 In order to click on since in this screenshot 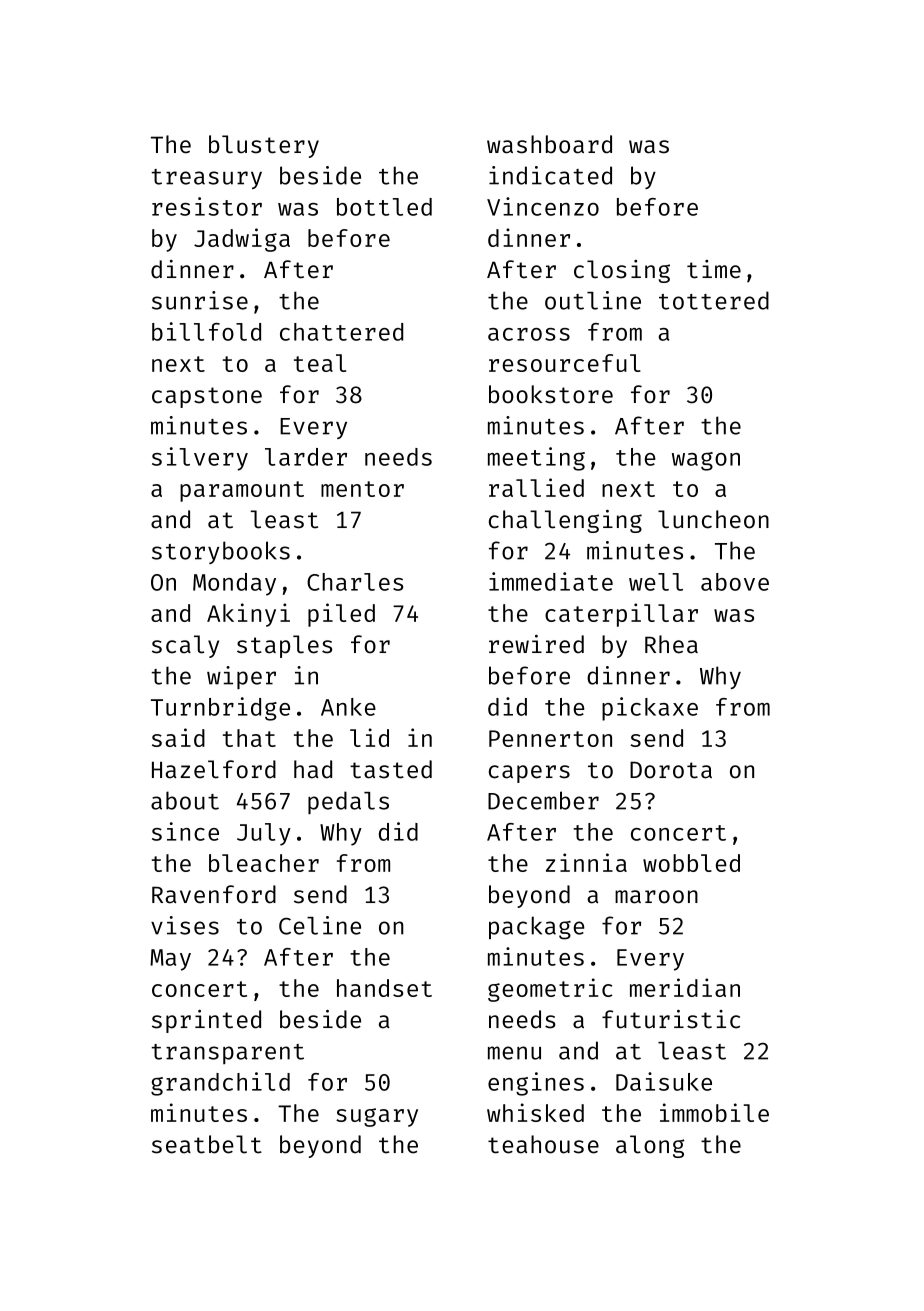, I will do `click(185, 831)`.
